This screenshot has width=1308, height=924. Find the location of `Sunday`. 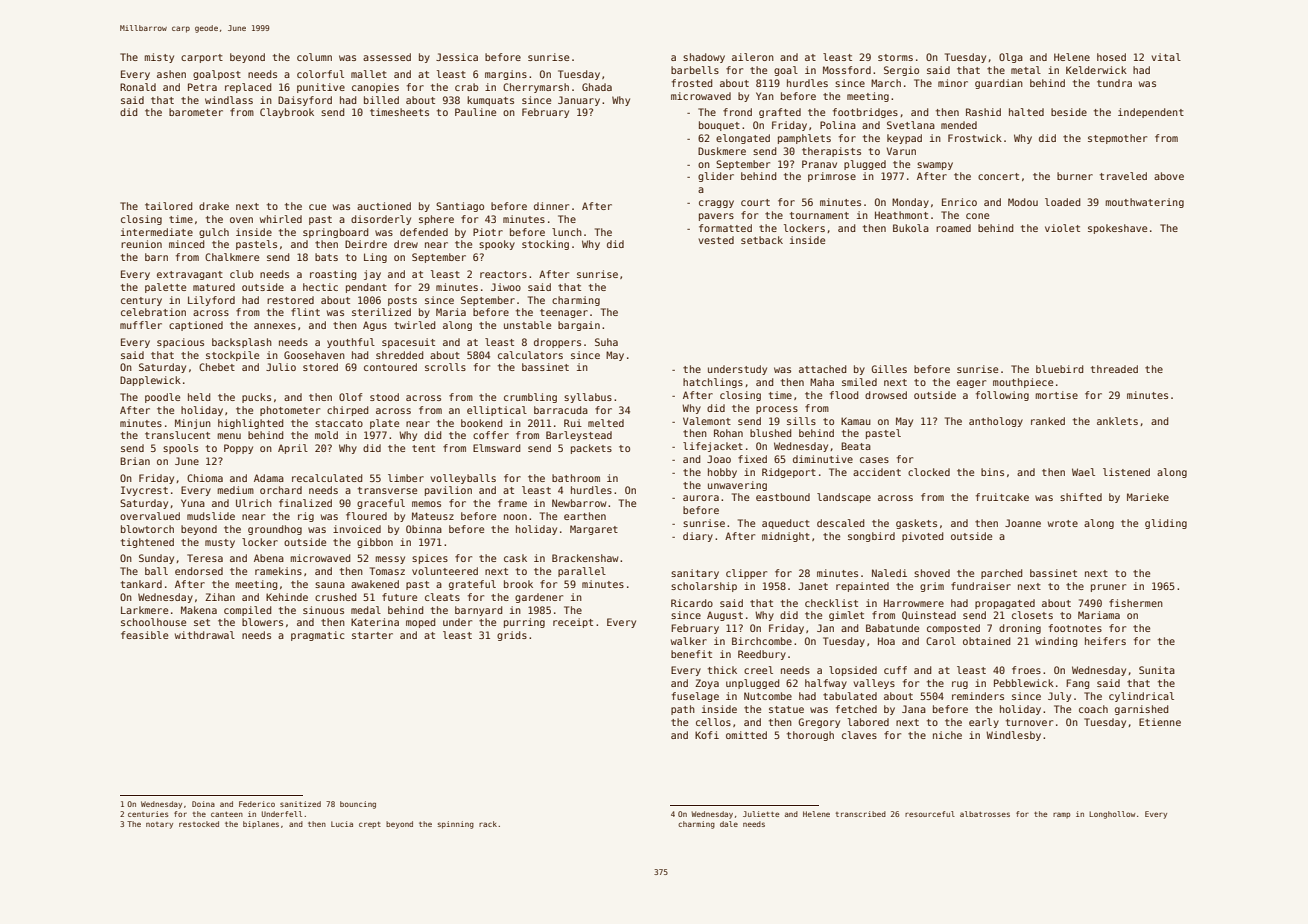

Sunday is located at coordinates (156, 559).
